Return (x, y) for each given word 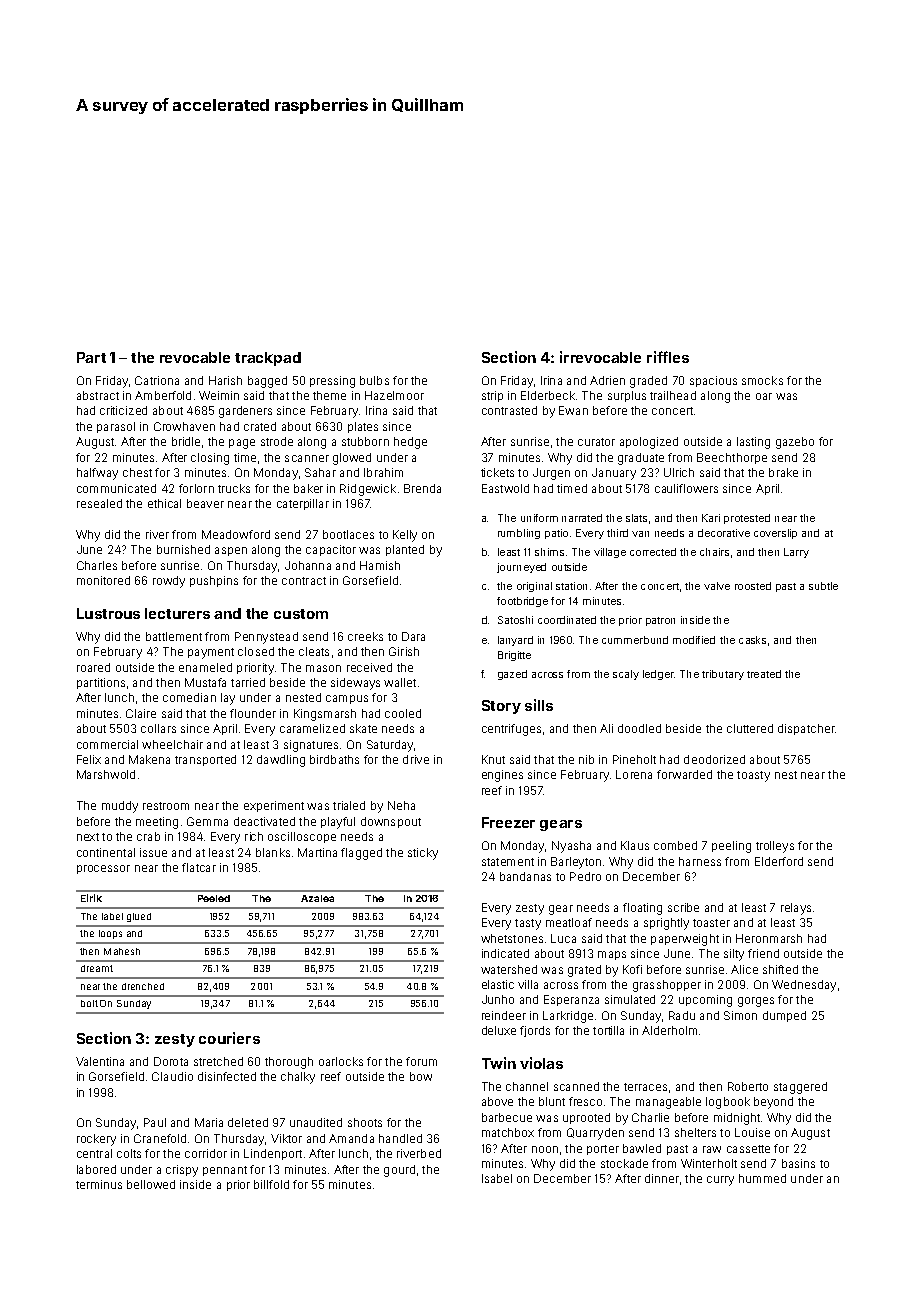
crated (260, 426)
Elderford (779, 861)
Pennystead (266, 638)
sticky (423, 854)
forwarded (684, 774)
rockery (96, 1140)
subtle (823, 586)
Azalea (317, 898)
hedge (410, 443)
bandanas (525, 876)
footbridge (522, 602)
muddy (120, 807)
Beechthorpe (732, 458)
